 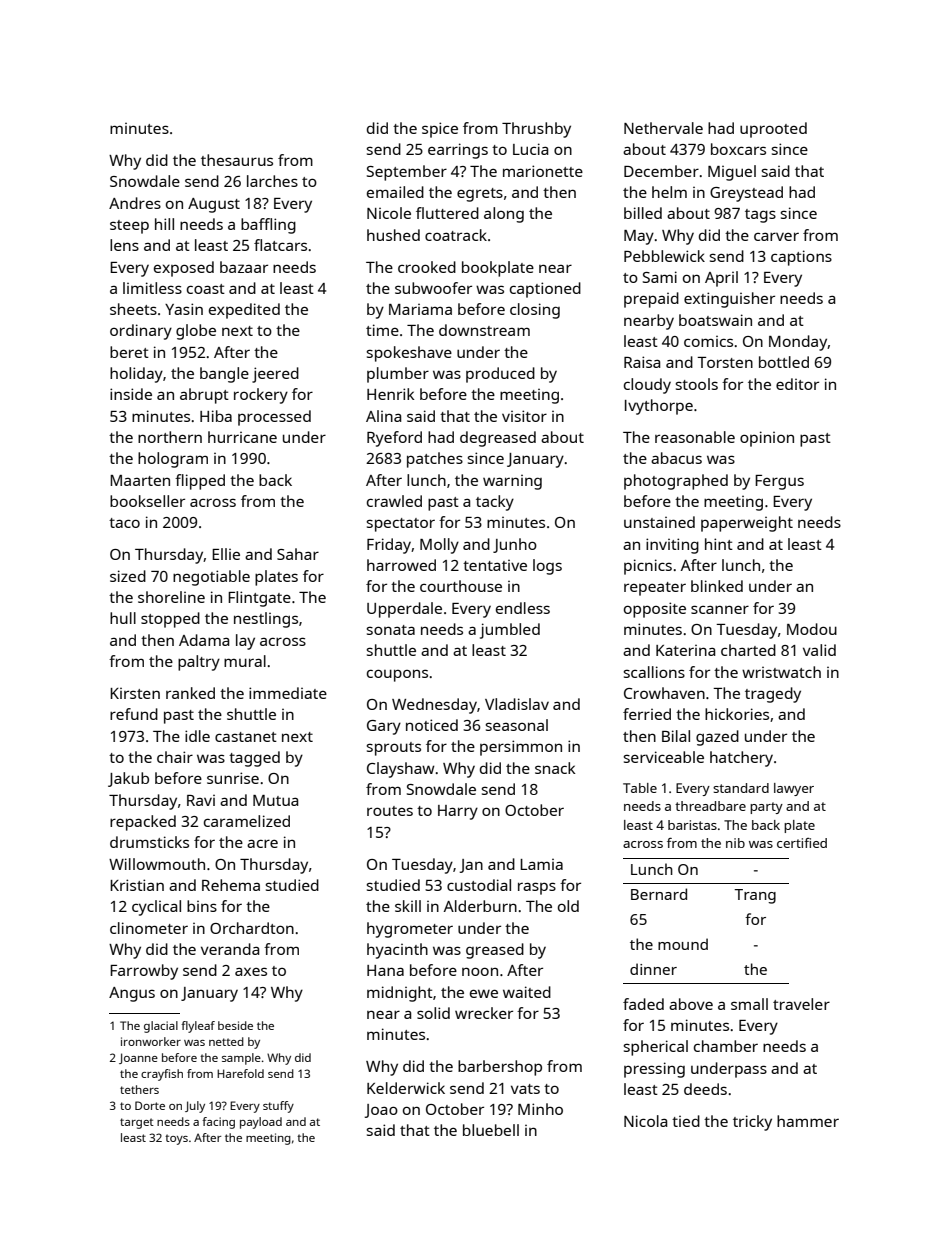 What do you see at coordinates (224, 375) in the screenshot?
I see `bangle` at bounding box center [224, 375].
